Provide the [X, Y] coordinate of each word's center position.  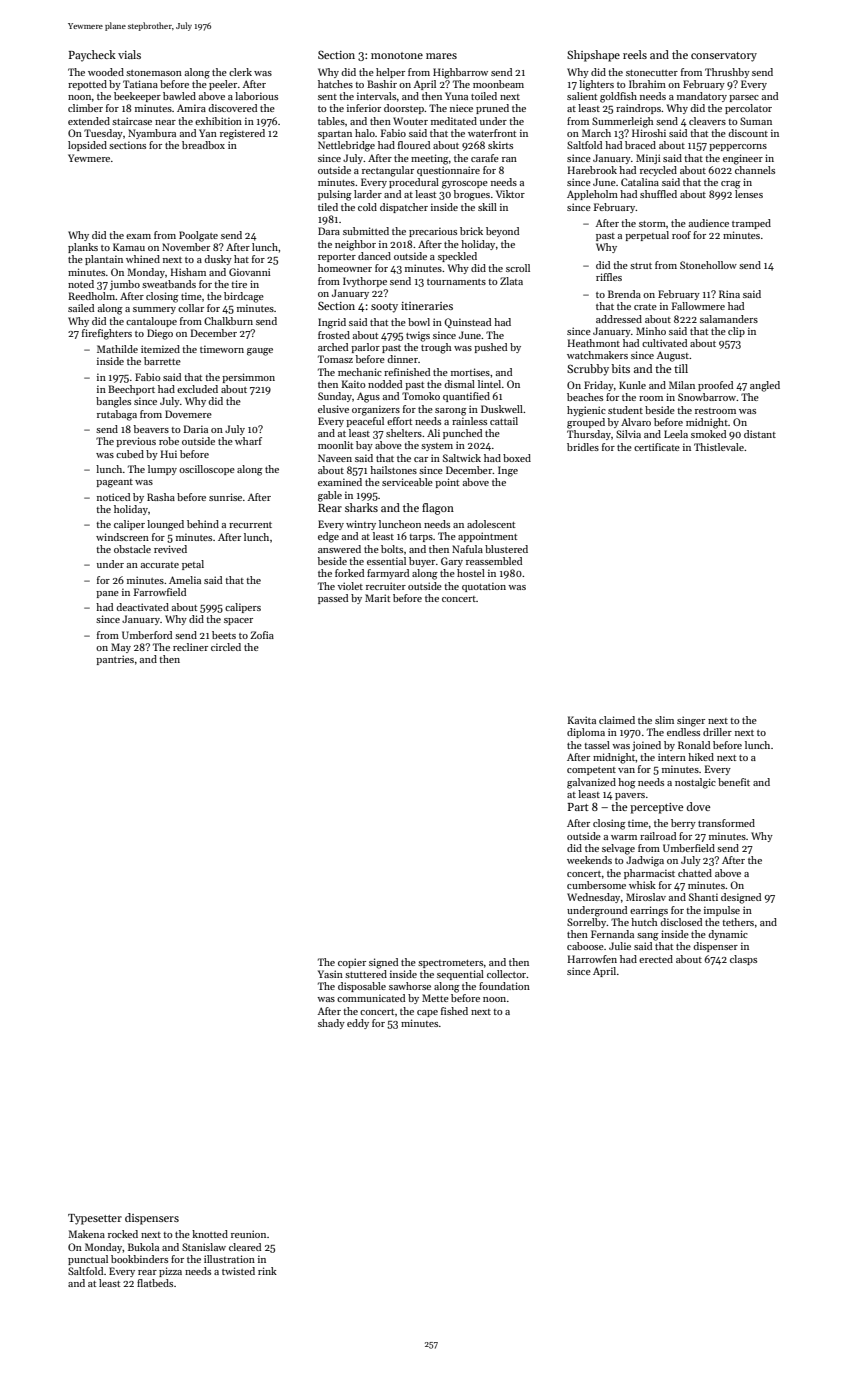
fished [454, 1011]
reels [635, 54]
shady [331, 1024]
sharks [361, 507]
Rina [729, 294]
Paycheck [92, 56]
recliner [190, 647]
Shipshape [593, 56]
